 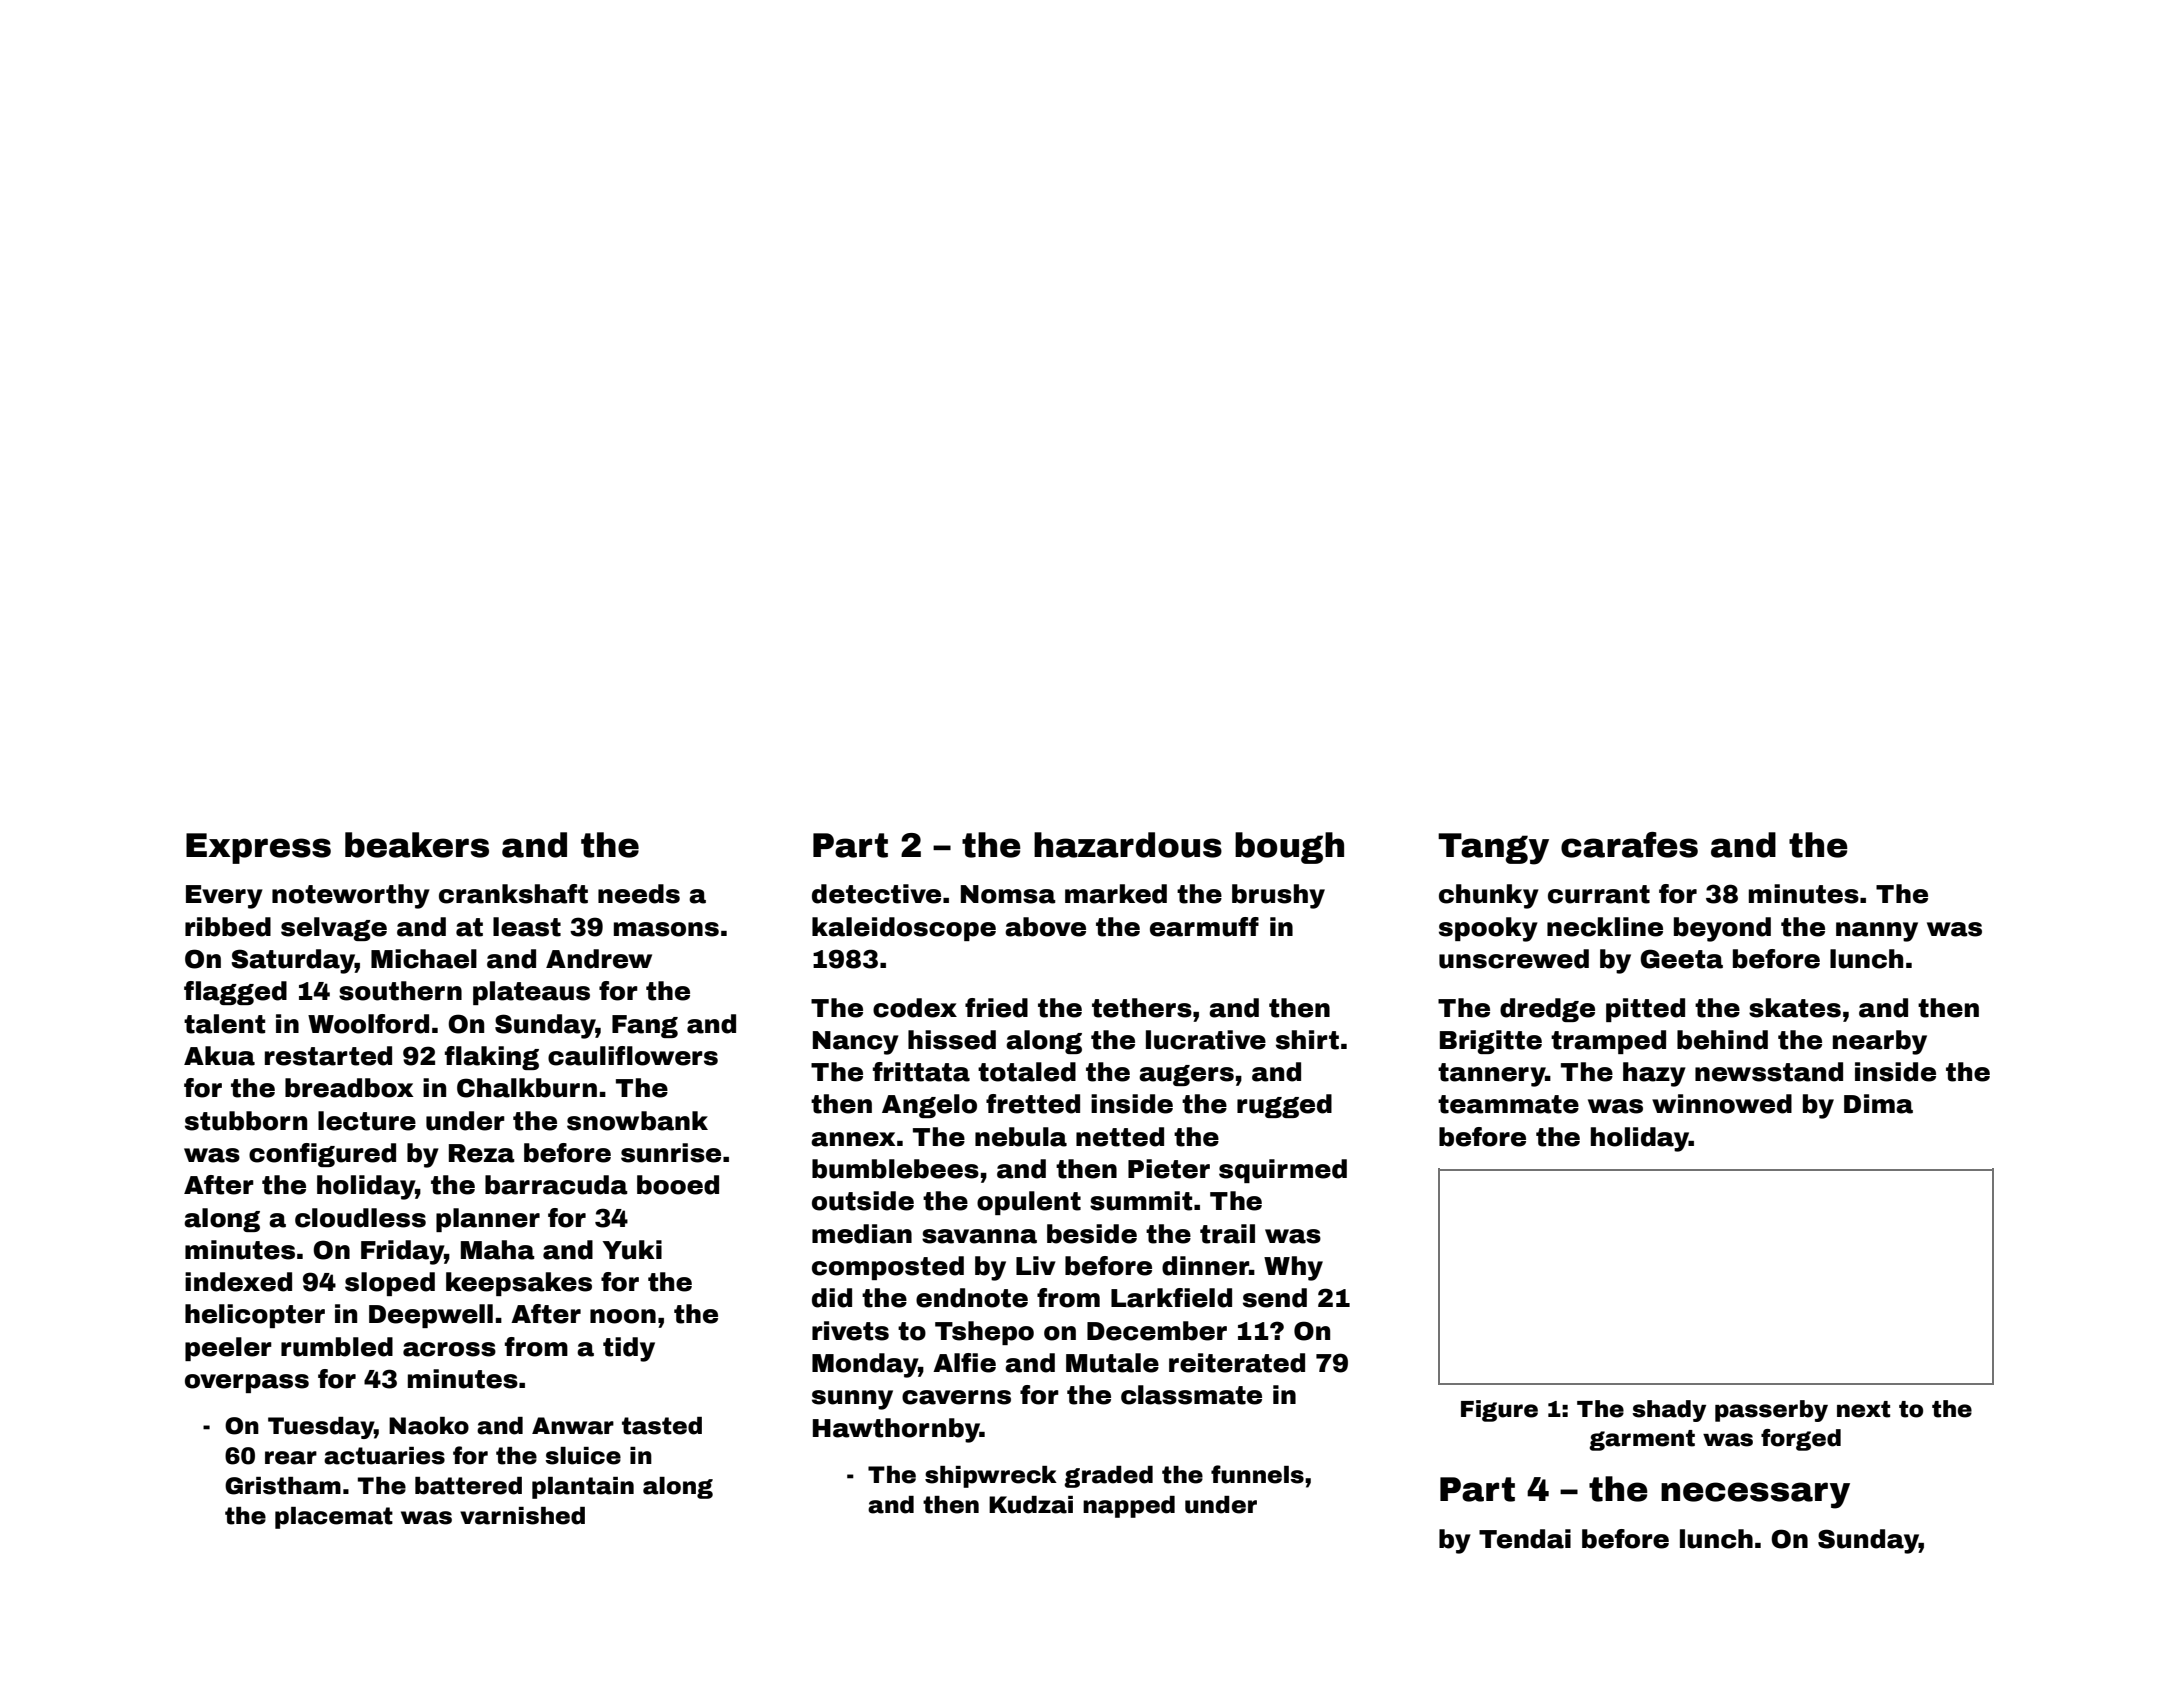 I want to click on planner, so click(x=488, y=1220).
